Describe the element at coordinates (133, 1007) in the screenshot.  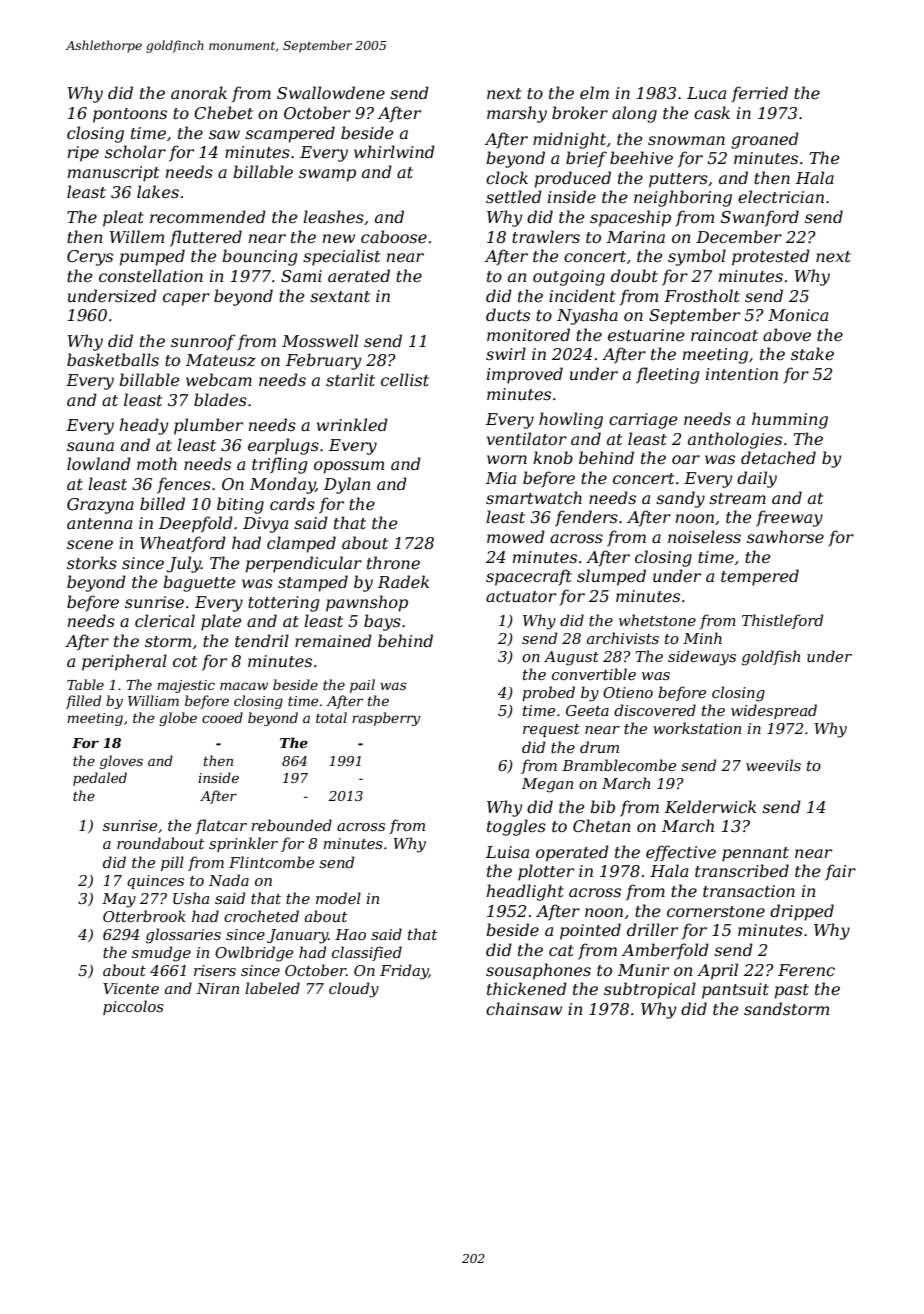
I see `piccolos` at that location.
